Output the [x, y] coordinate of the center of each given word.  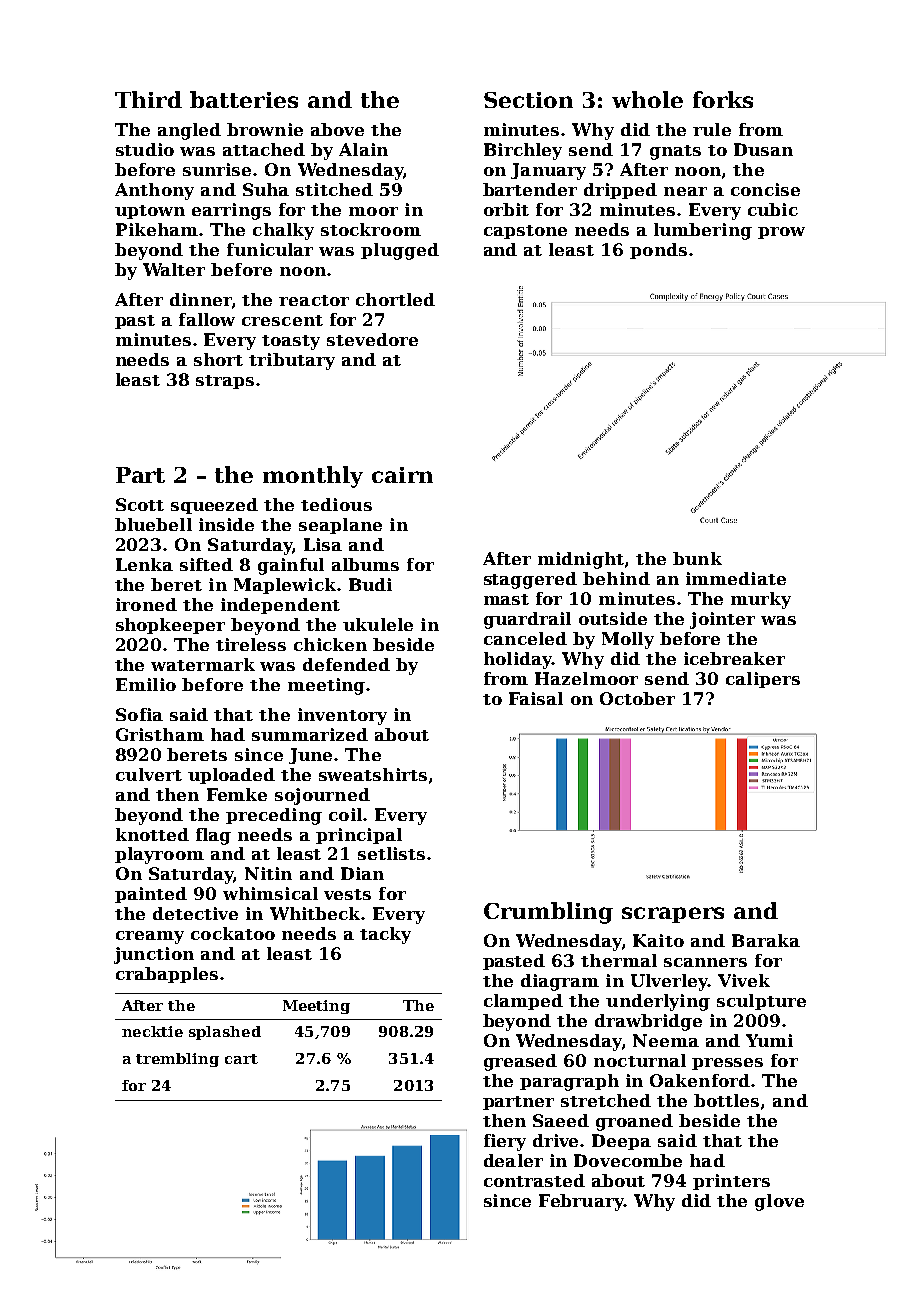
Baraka [766, 940]
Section [528, 100]
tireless [251, 644]
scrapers [673, 915]
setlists [391, 853]
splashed [225, 1033]
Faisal [536, 698]
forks [723, 99]
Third [148, 99]
